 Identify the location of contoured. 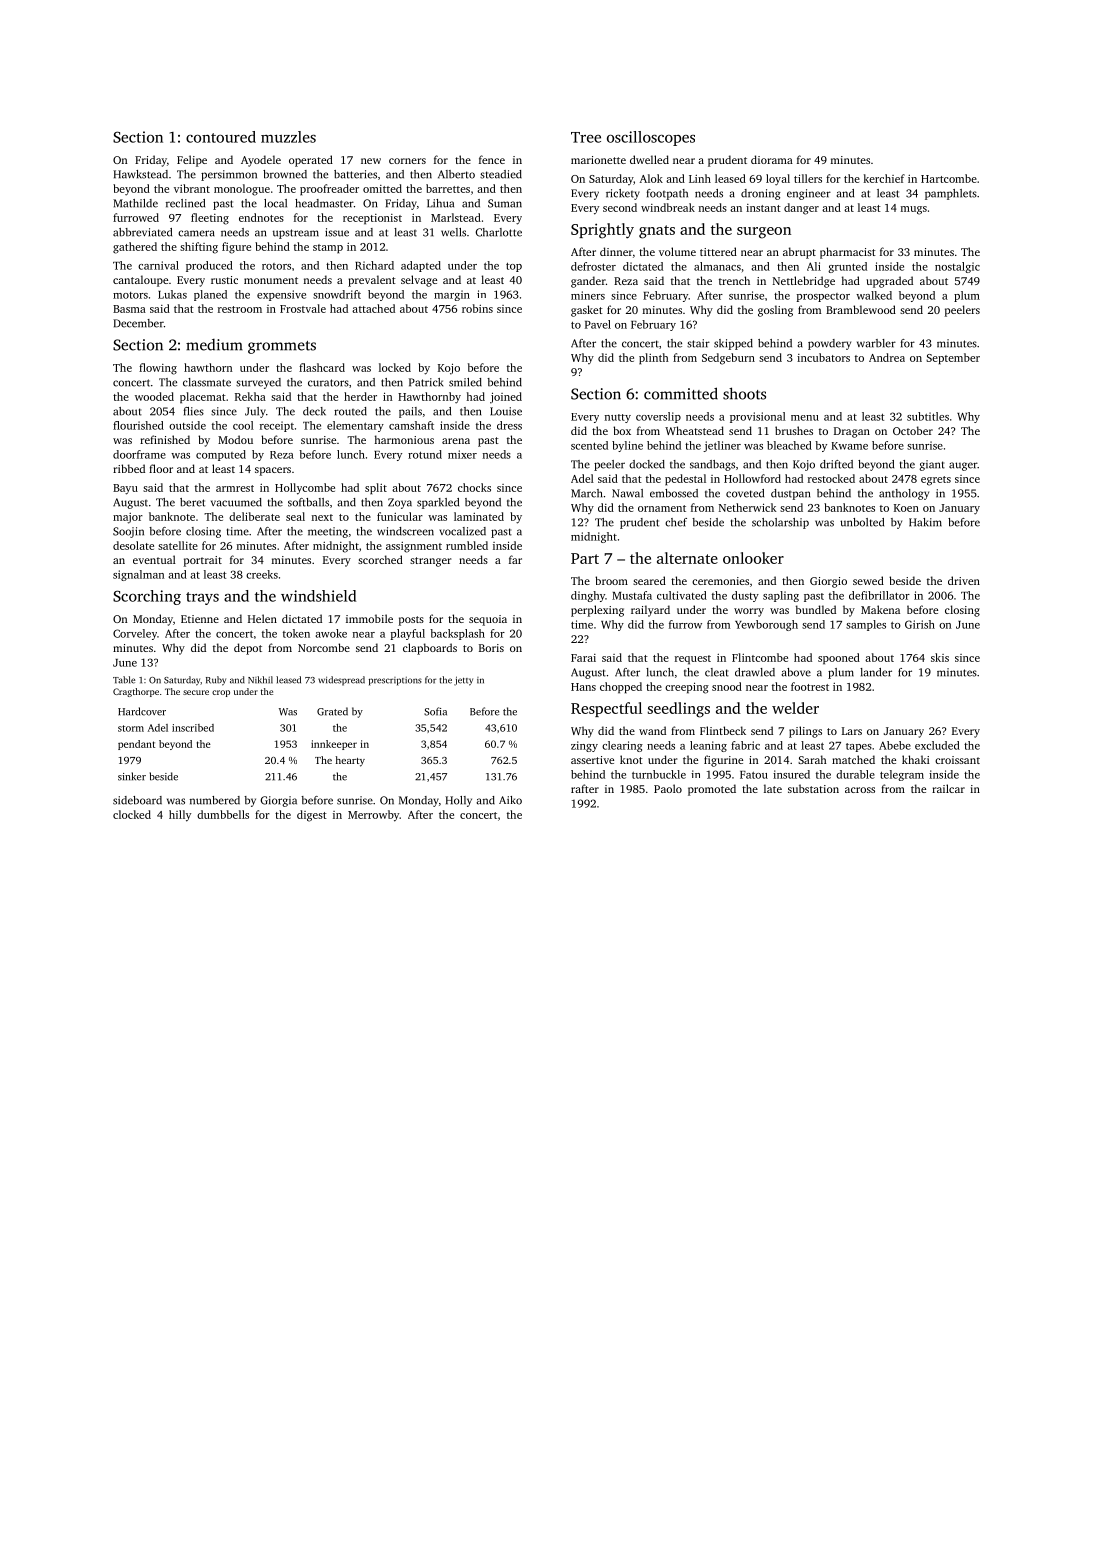
(221, 137).
